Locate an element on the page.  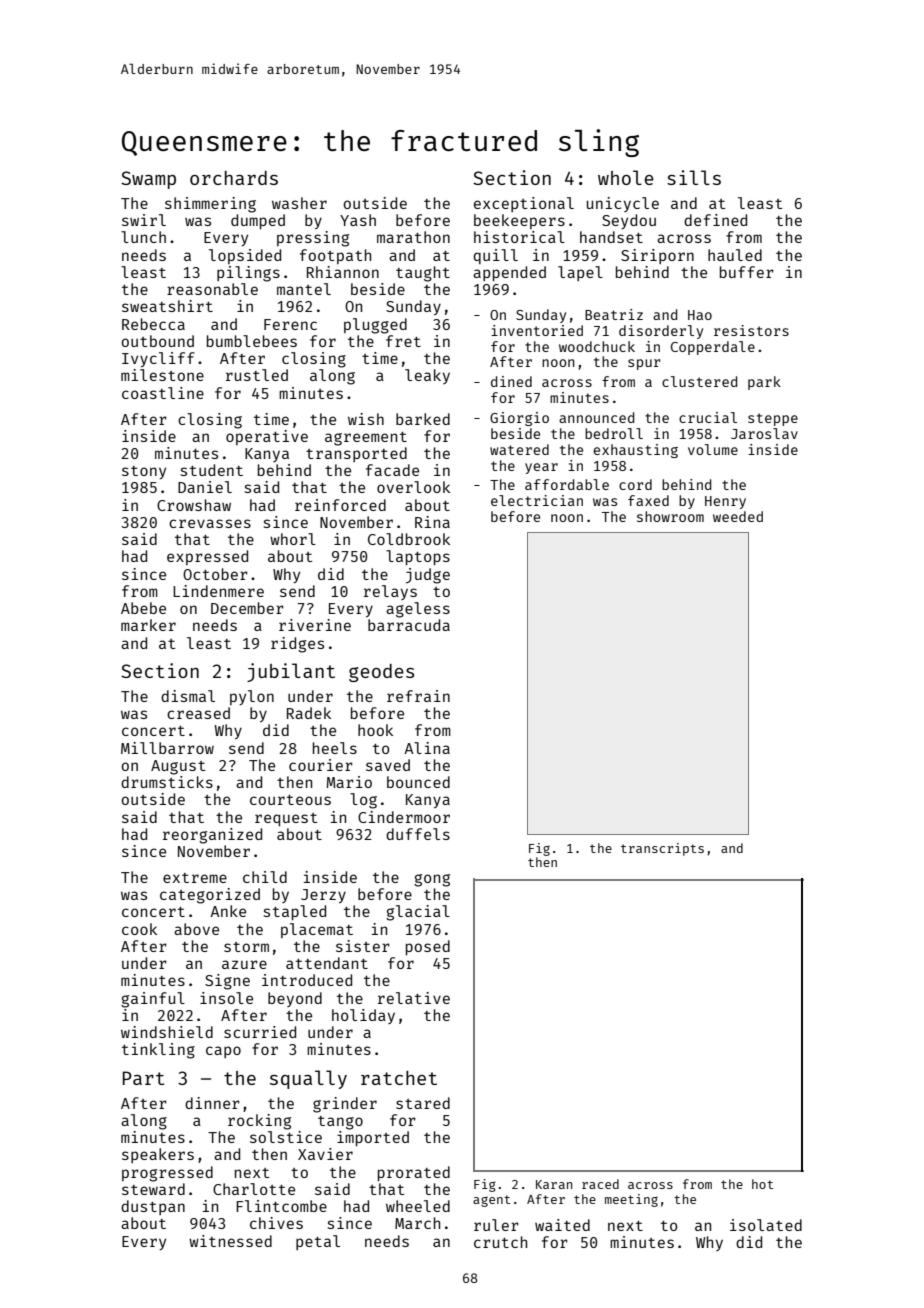
scurried is located at coordinates (260, 1032).
